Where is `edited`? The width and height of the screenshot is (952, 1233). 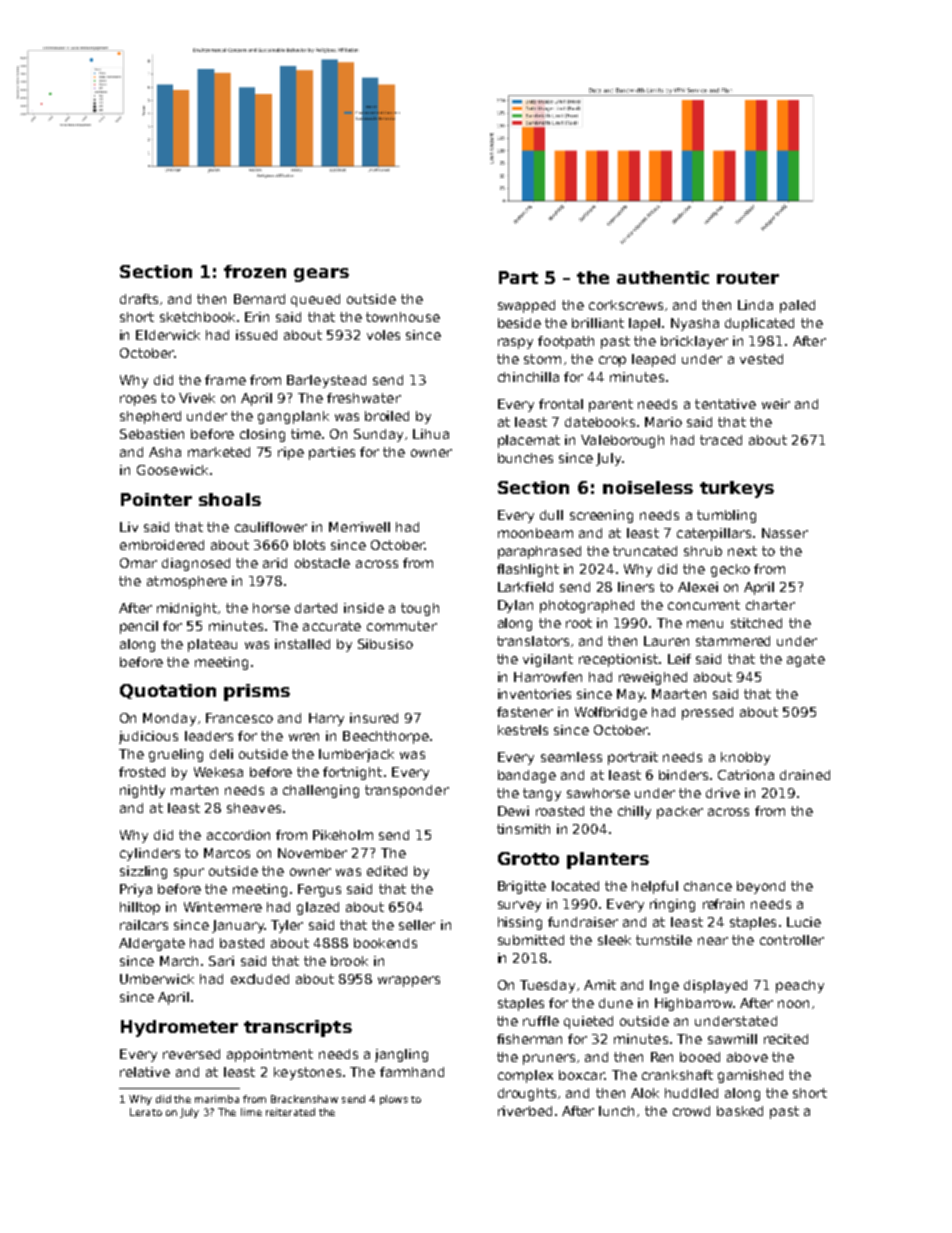 edited is located at coordinates (387, 871).
